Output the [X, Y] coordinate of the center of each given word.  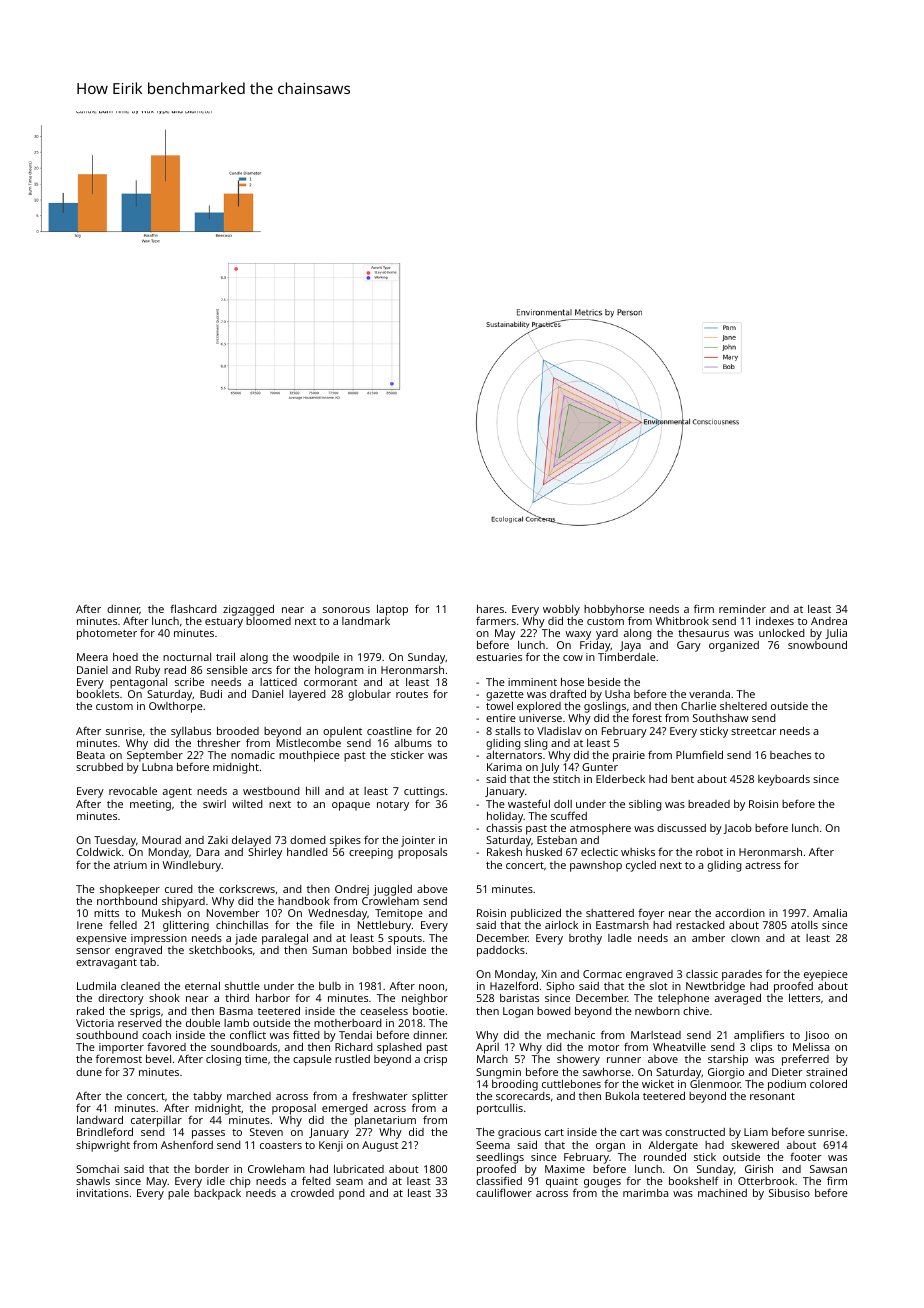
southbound [107, 1035]
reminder [742, 609]
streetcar [753, 731]
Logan [518, 1012]
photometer [107, 634]
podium [787, 1085]
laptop [392, 610]
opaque [351, 806]
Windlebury [192, 866]
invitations [103, 1193]
